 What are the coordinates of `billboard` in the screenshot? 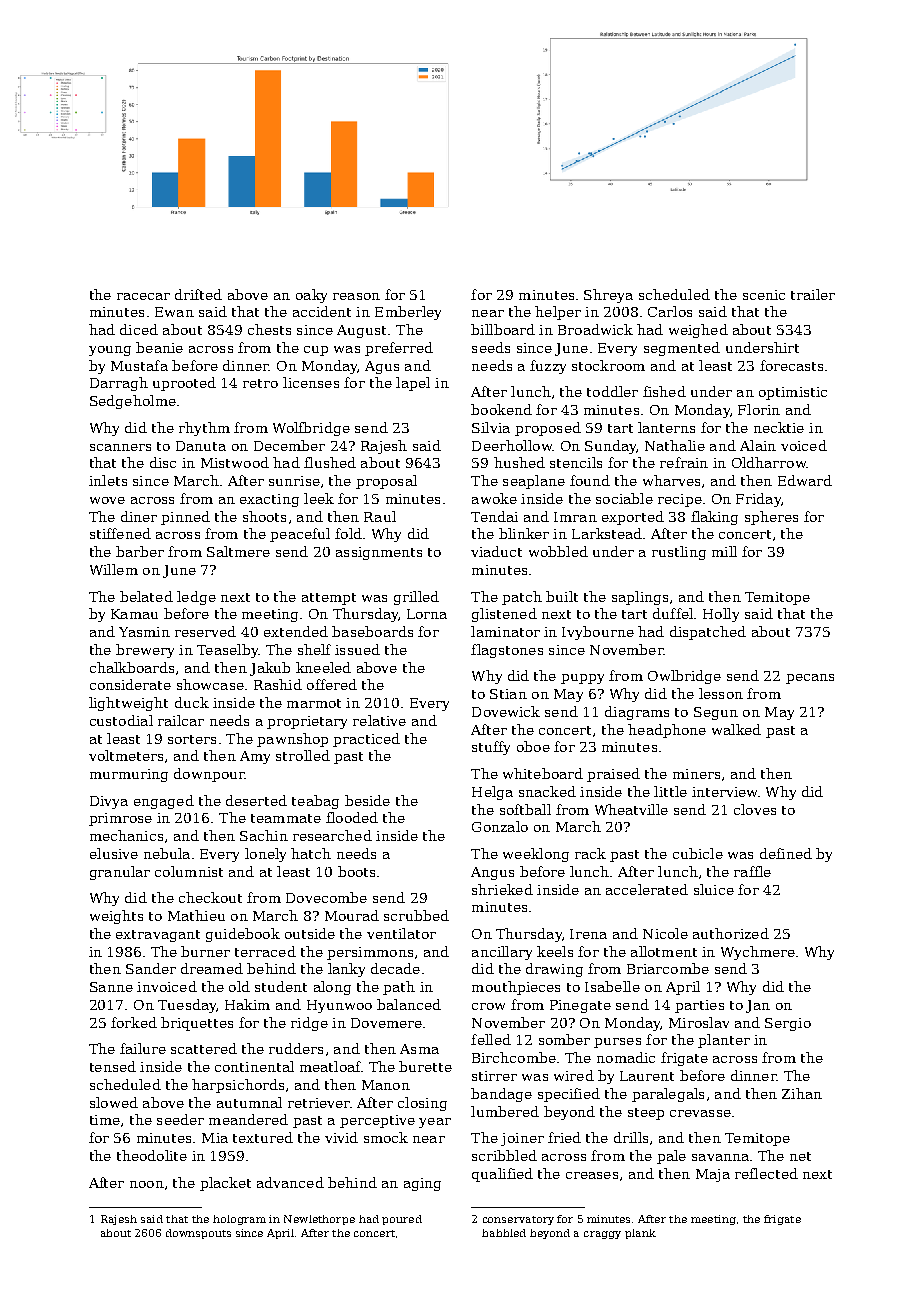 It's located at (503, 329).
